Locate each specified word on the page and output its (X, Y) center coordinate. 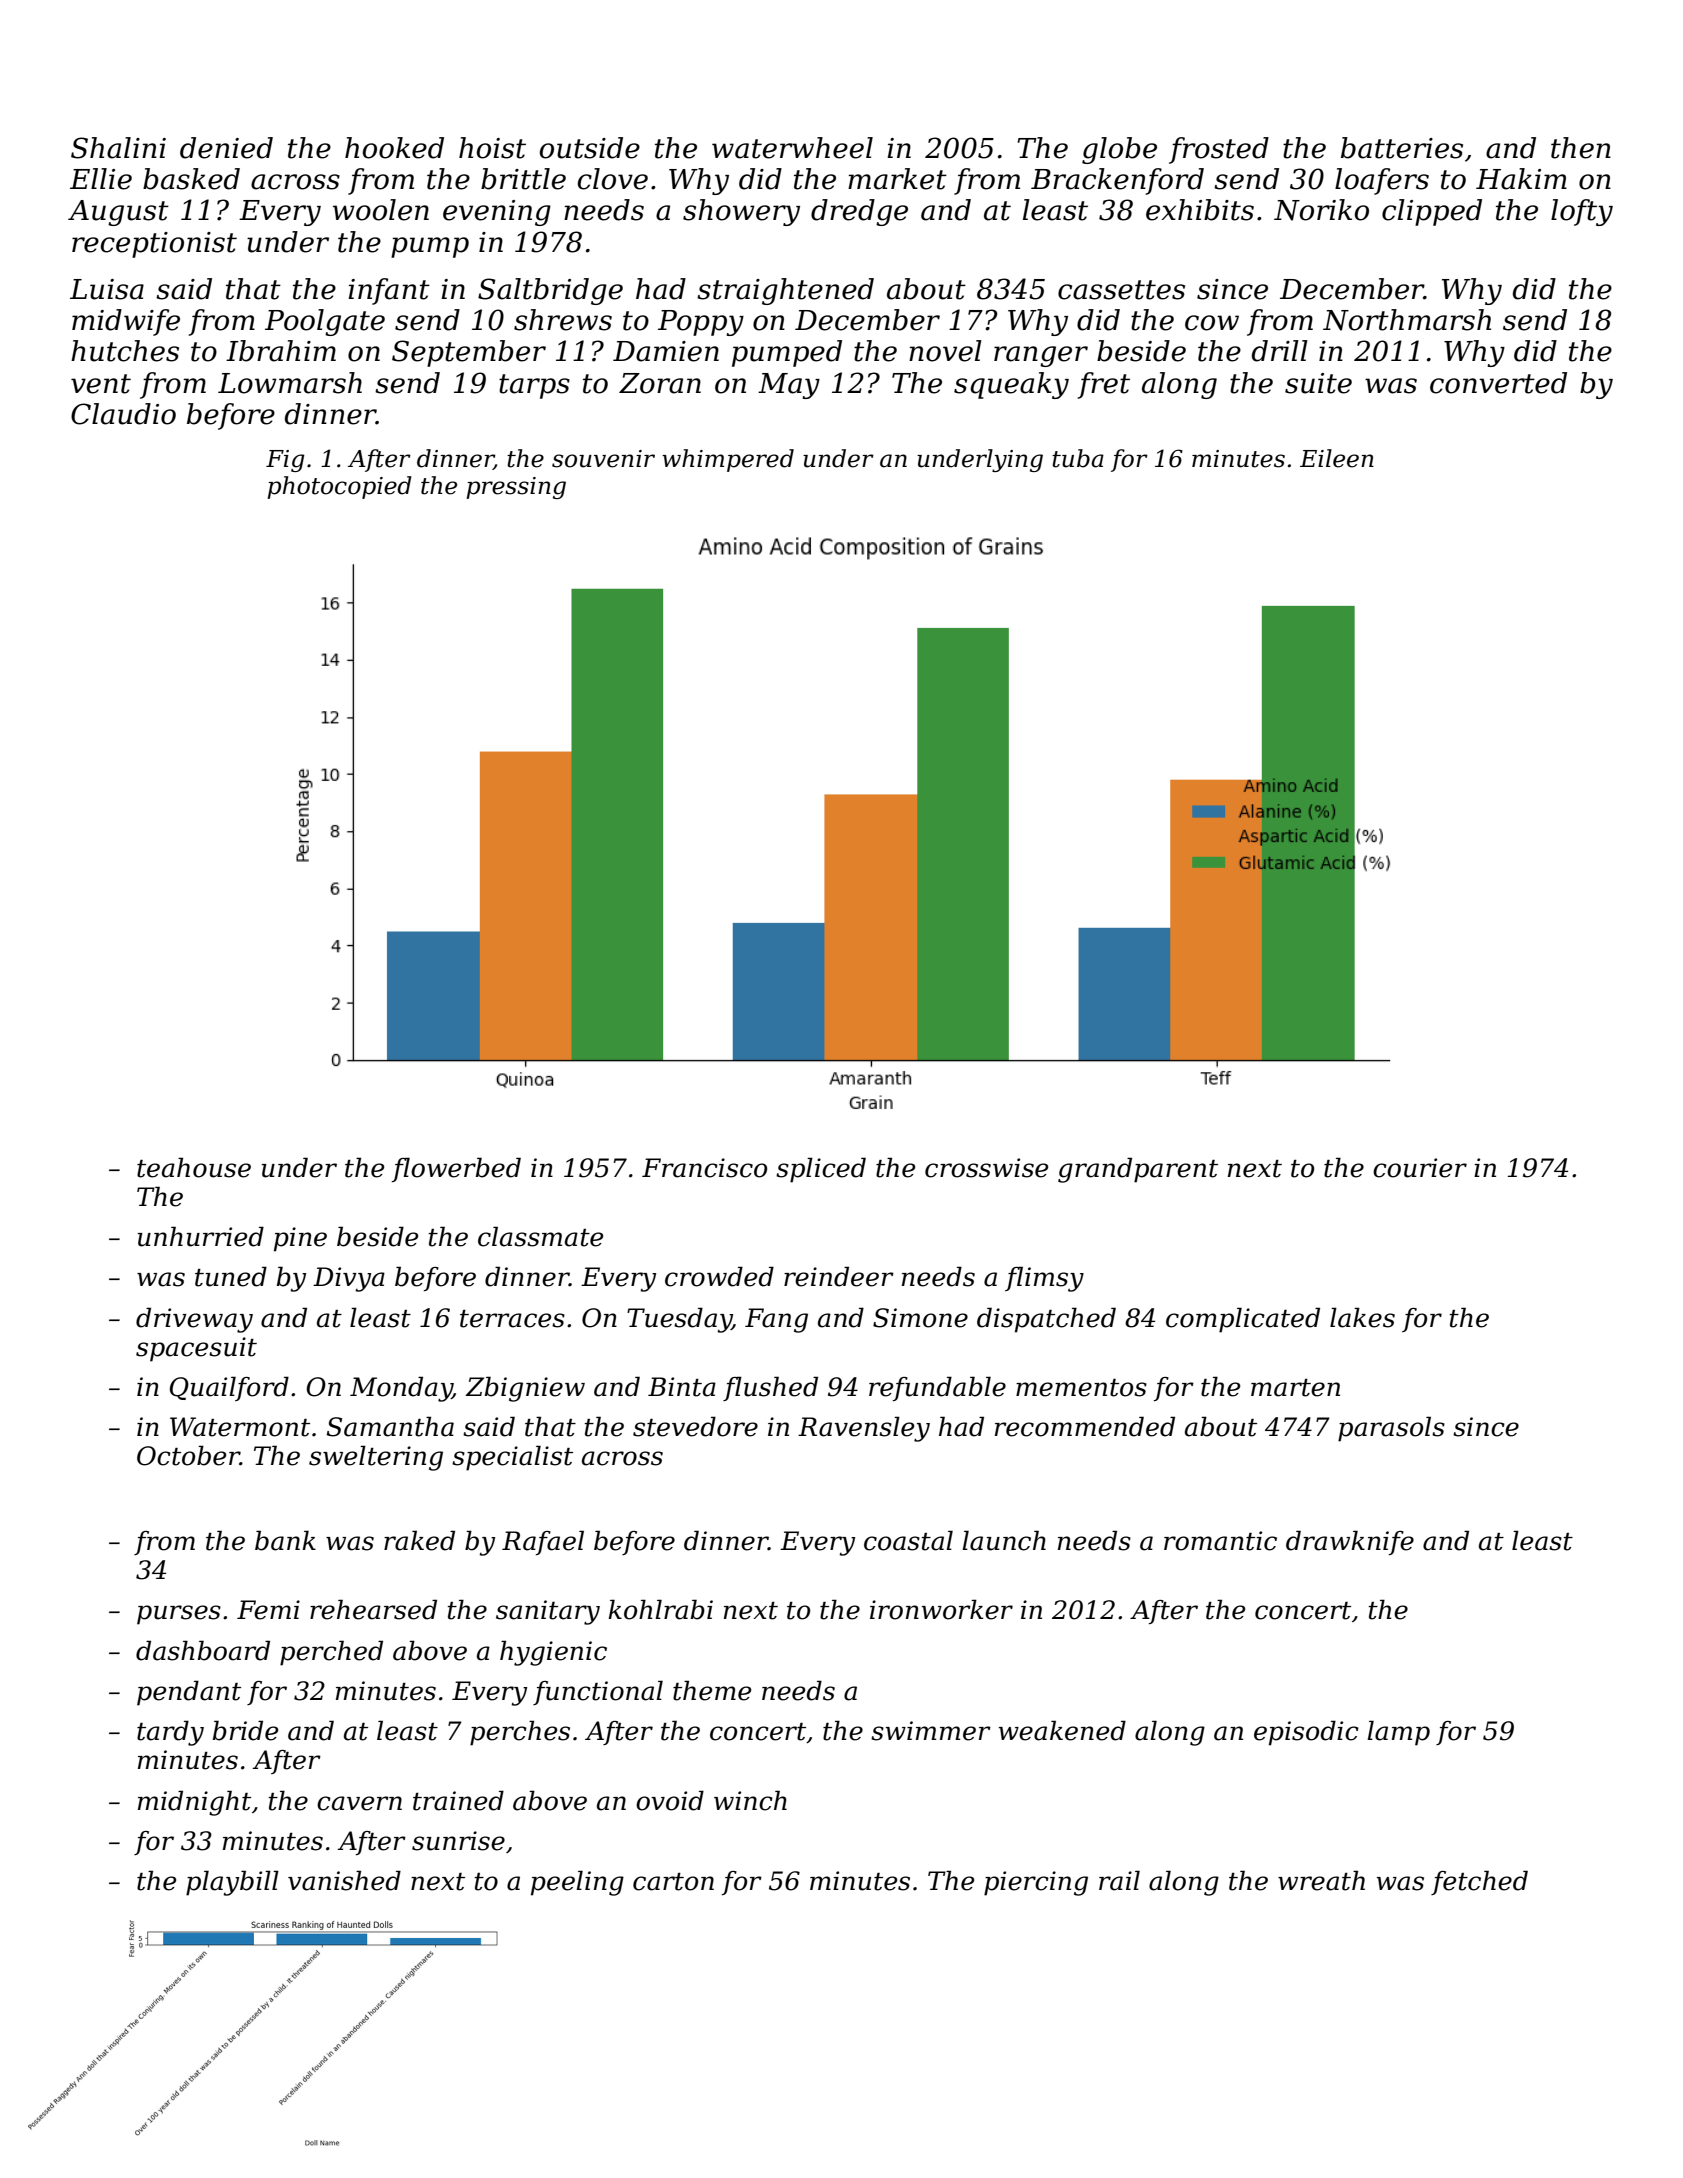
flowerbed (456, 1169)
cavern (359, 1803)
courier (1420, 1168)
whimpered (728, 460)
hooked (394, 148)
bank (285, 1540)
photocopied (339, 487)
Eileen (1337, 458)
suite (1318, 383)
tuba (1078, 458)
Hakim (1521, 179)
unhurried (201, 1236)
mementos (1081, 1388)
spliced (821, 1170)
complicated (1243, 1320)
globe (1119, 150)
